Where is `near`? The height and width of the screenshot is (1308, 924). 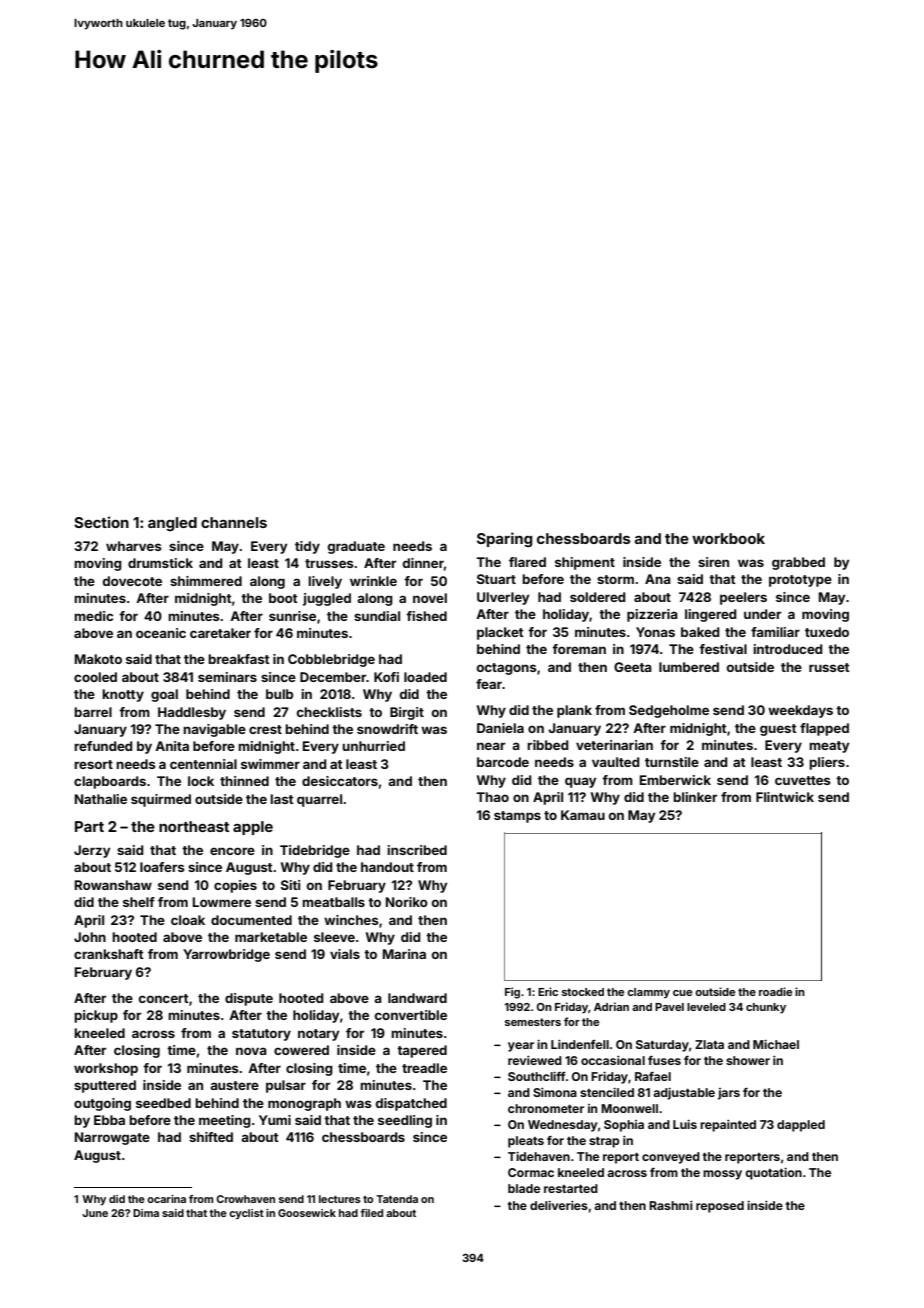
near is located at coordinates (491, 746).
